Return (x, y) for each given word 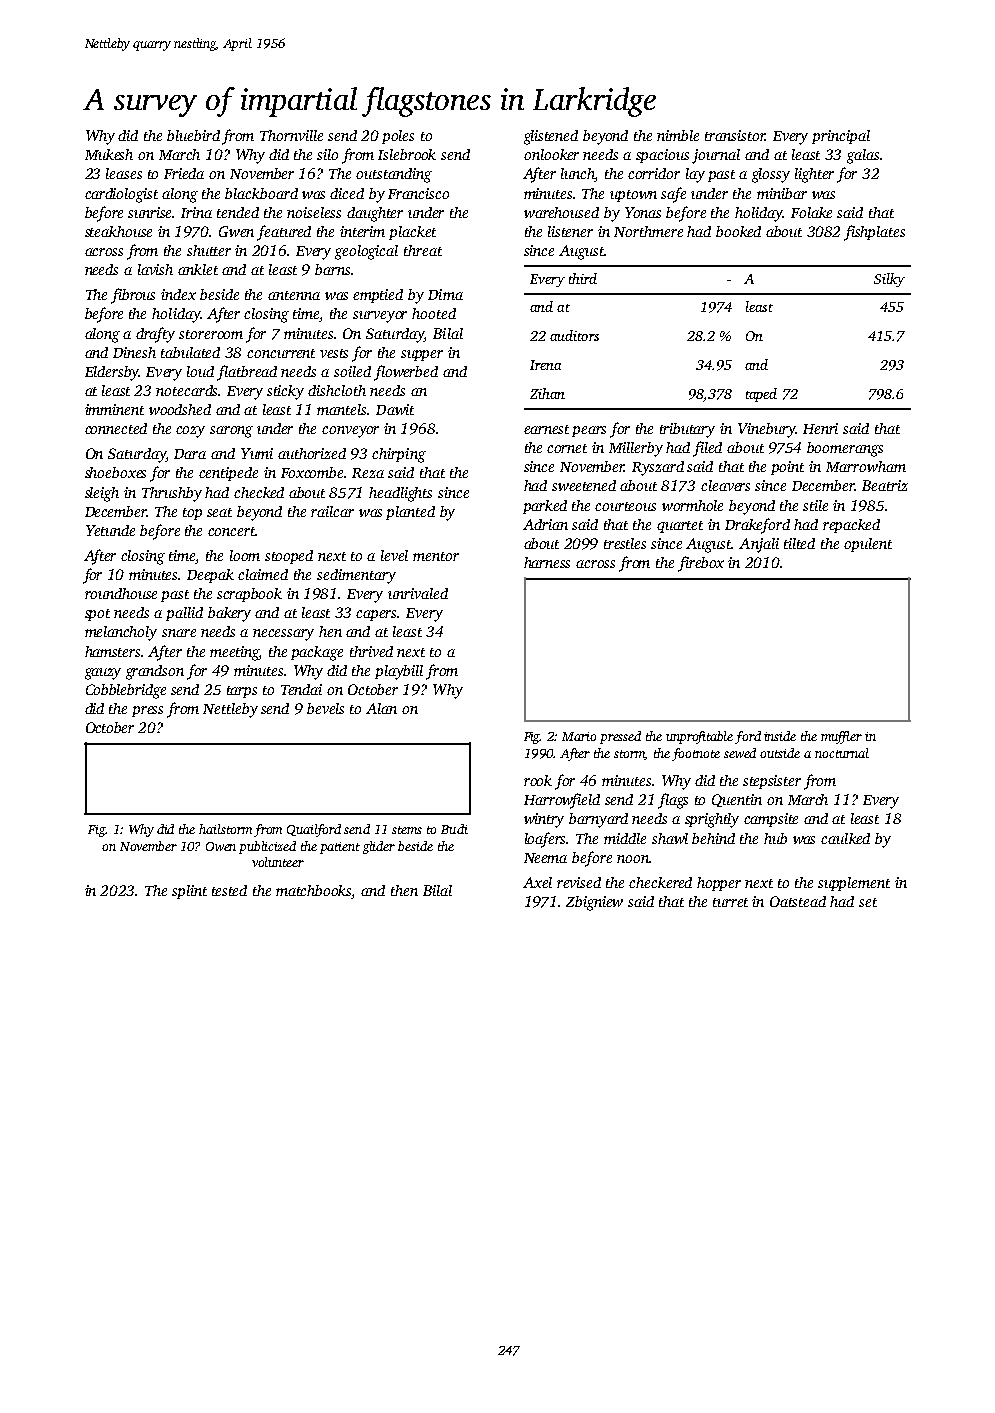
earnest (546, 429)
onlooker (551, 154)
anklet (198, 269)
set (868, 902)
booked (738, 231)
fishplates (874, 233)
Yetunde (110, 530)
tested (229, 890)
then (404, 890)
